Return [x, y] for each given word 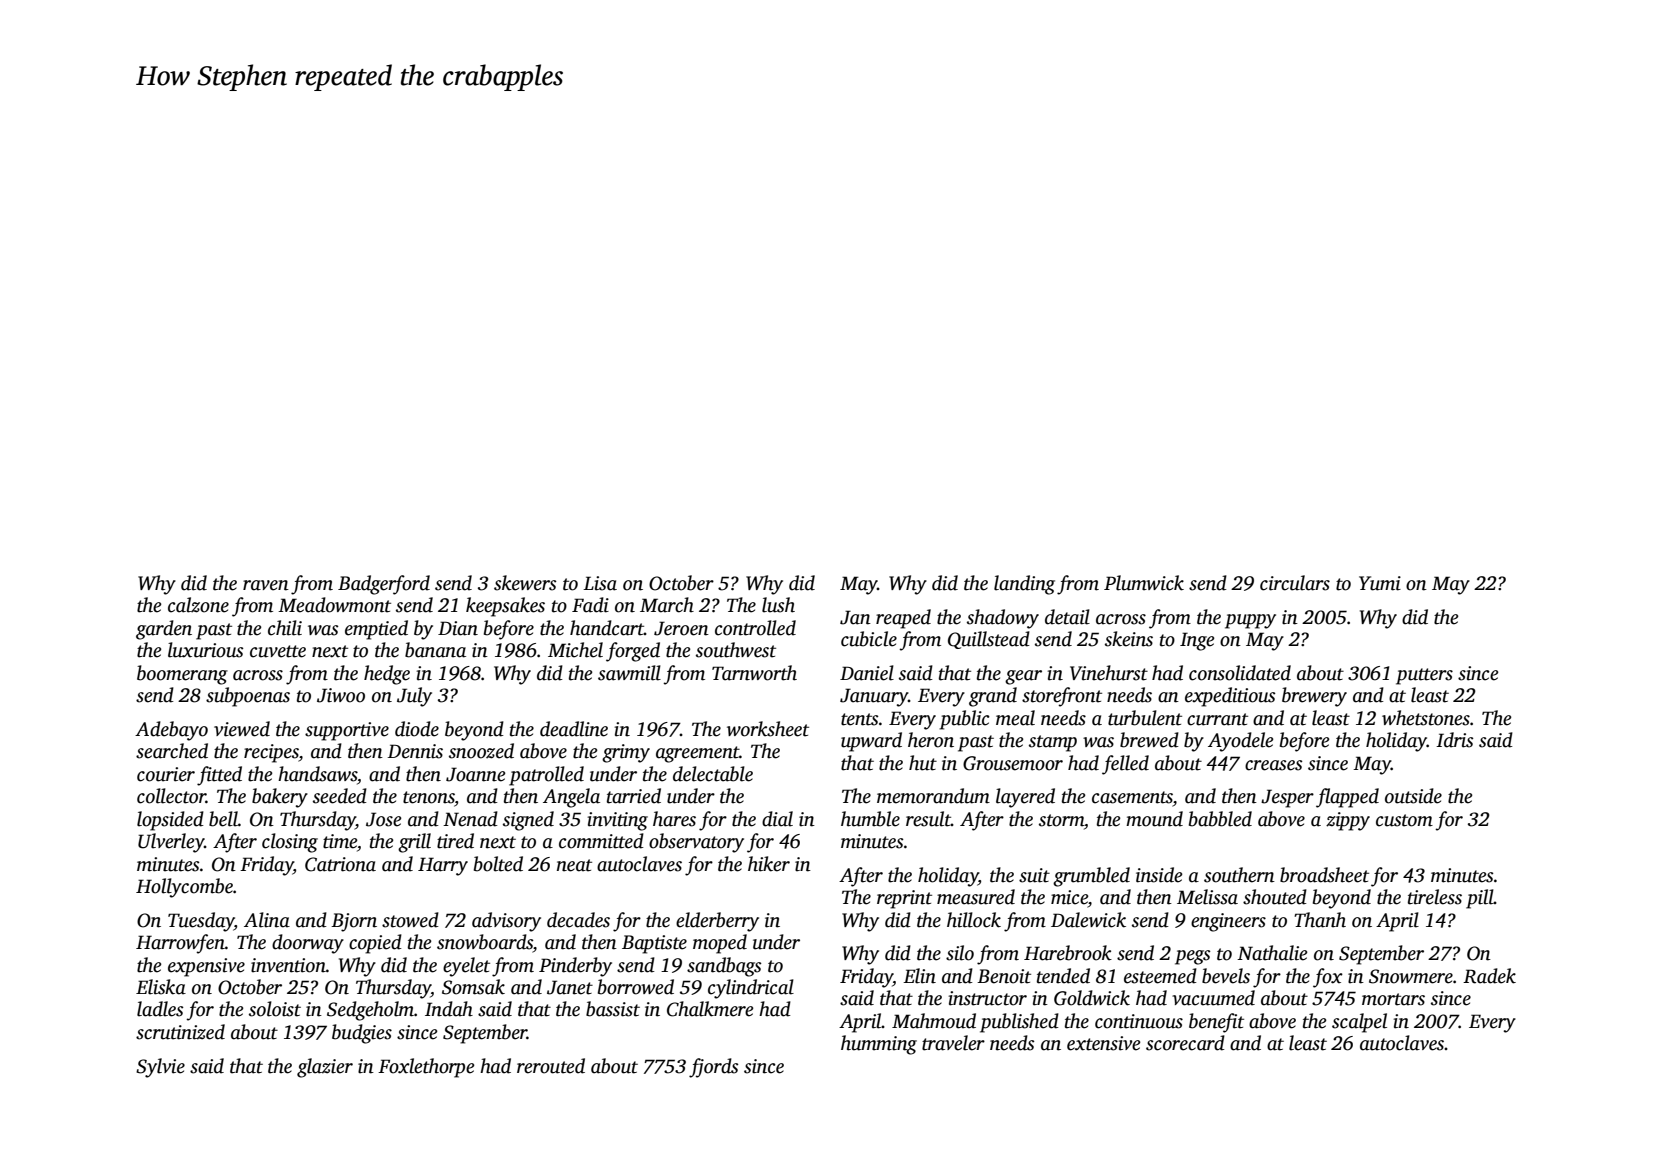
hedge [387, 675]
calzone [198, 605]
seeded [340, 796]
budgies [362, 1034]
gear [1023, 677]
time [340, 841]
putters [1424, 676]
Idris [1454, 740]
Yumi [1380, 583]
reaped [903, 619]
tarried [634, 796]
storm [1061, 820]
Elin [919, 976]
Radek [1489, 976]
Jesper [1287, 798]
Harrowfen [180, 944]
